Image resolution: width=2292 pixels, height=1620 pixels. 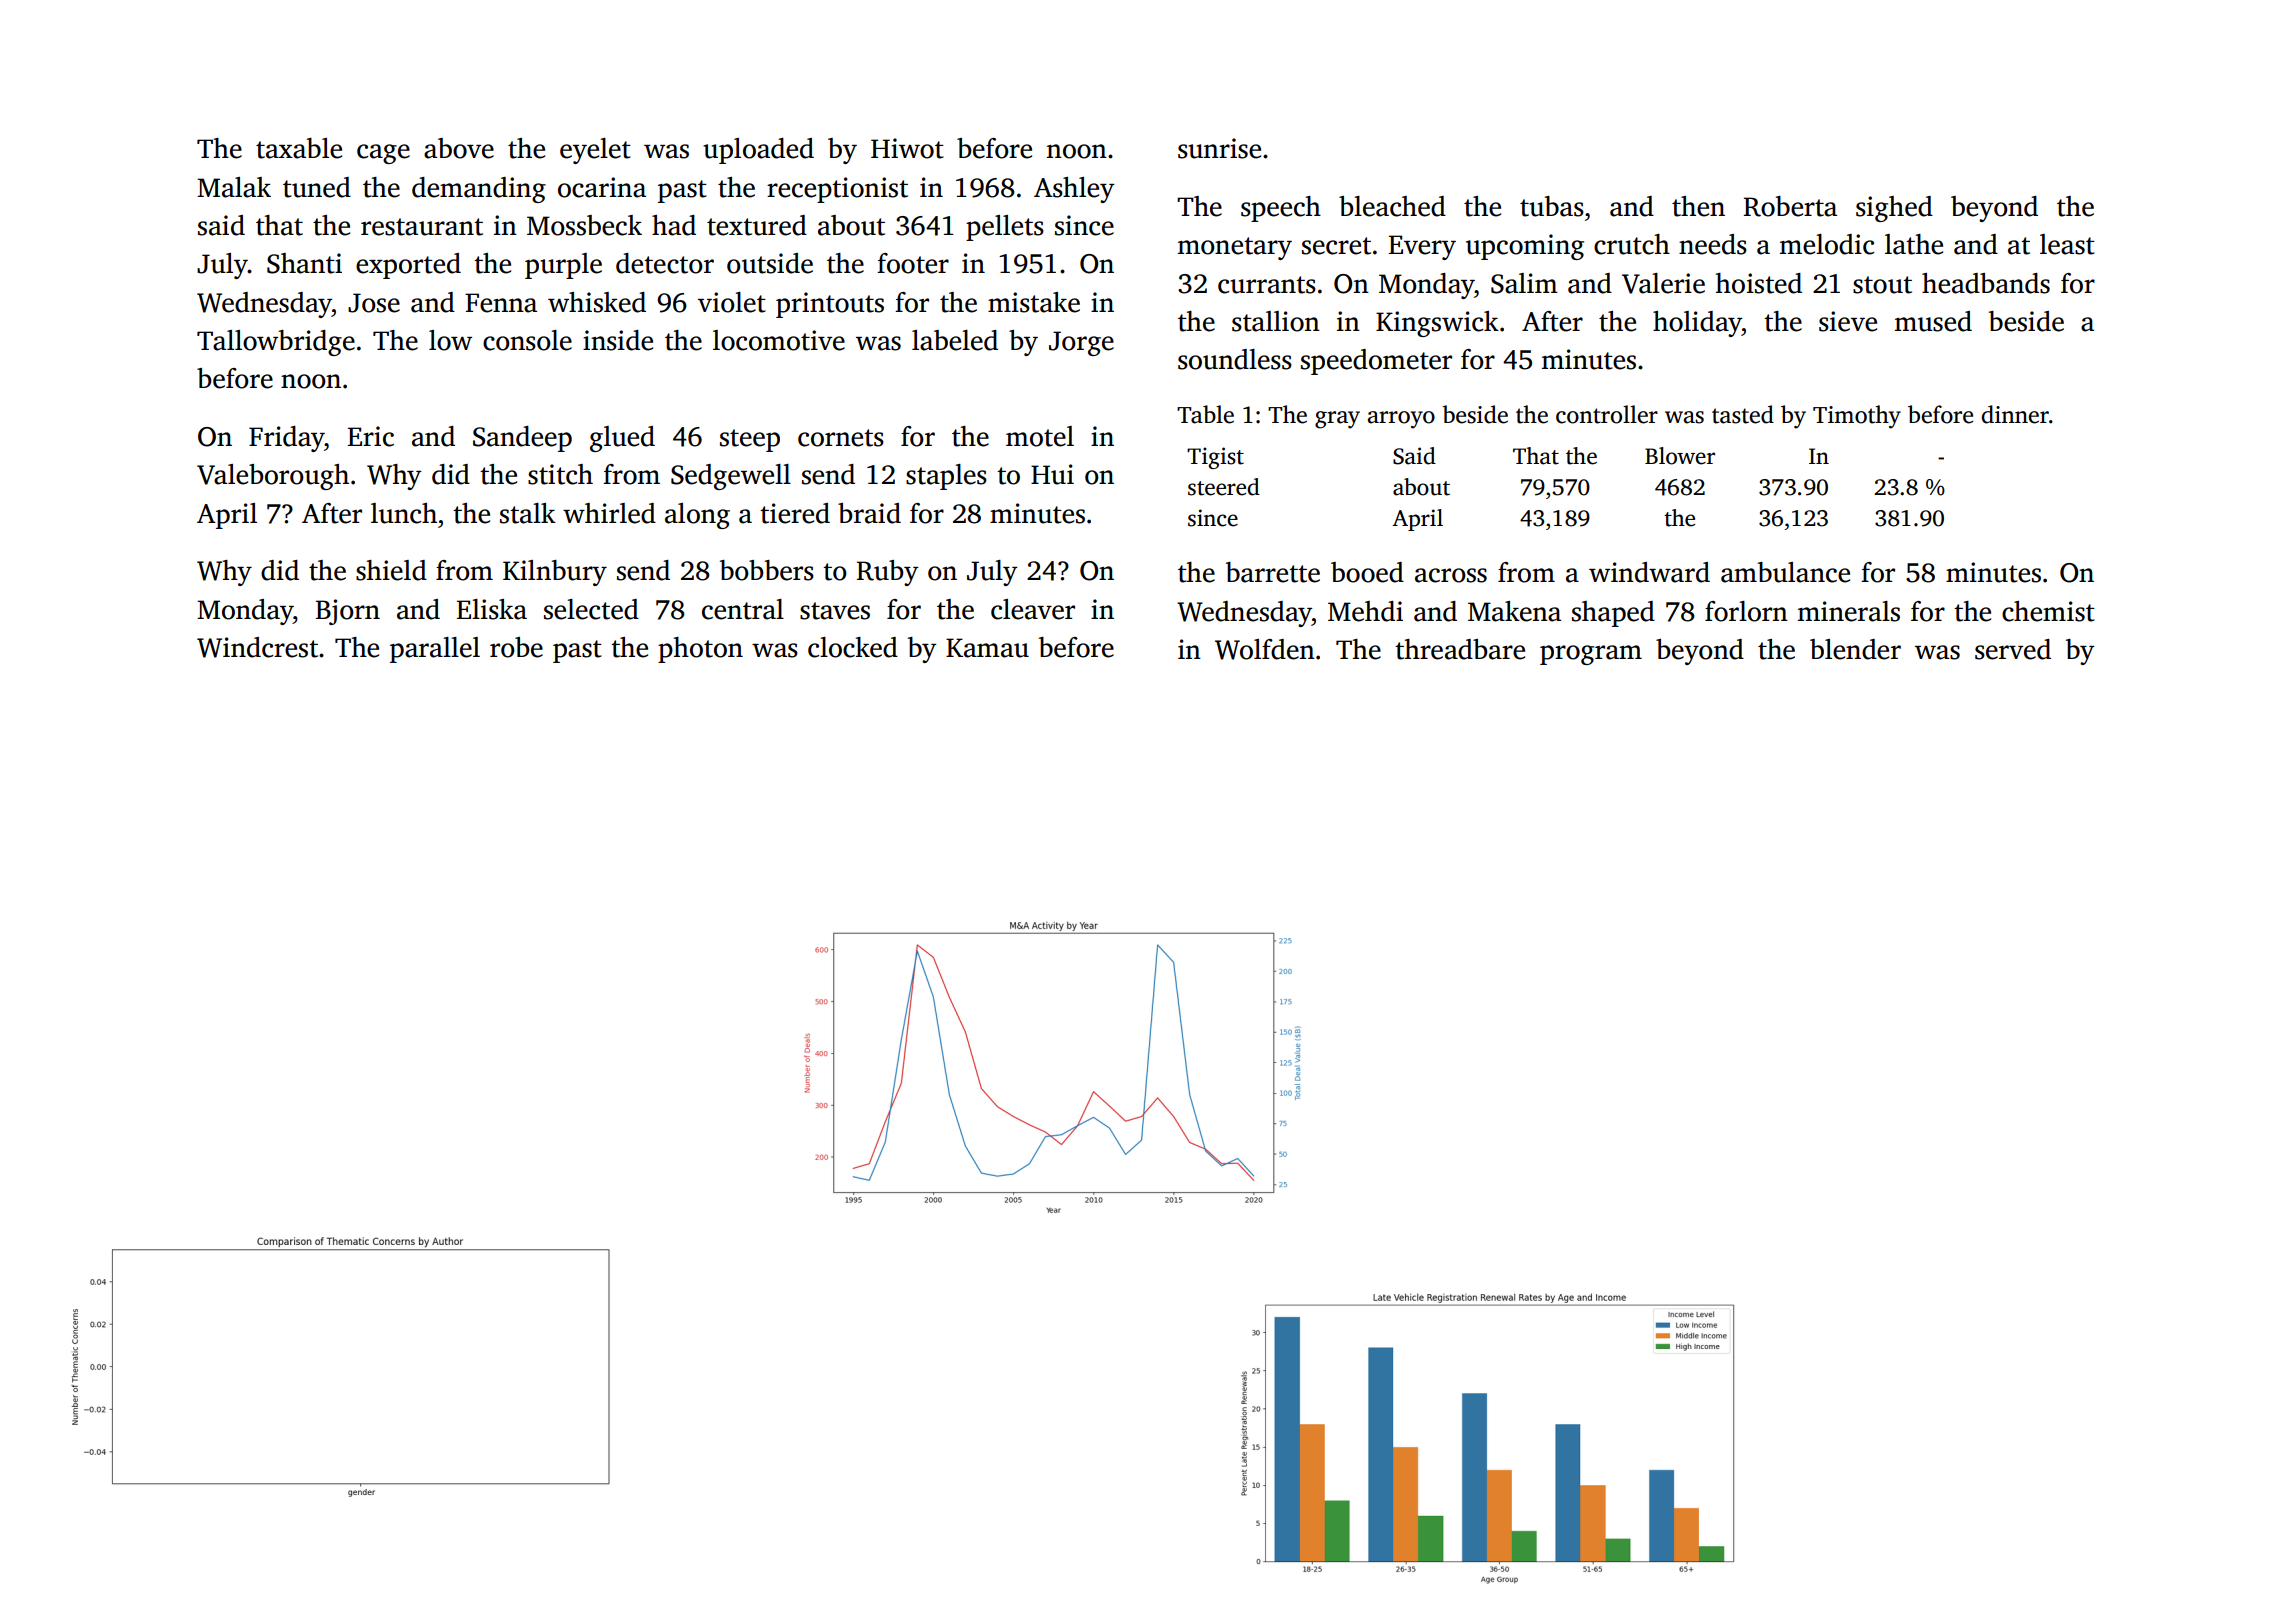 I want to click on Hiwot, so click(x=907, y=148).
